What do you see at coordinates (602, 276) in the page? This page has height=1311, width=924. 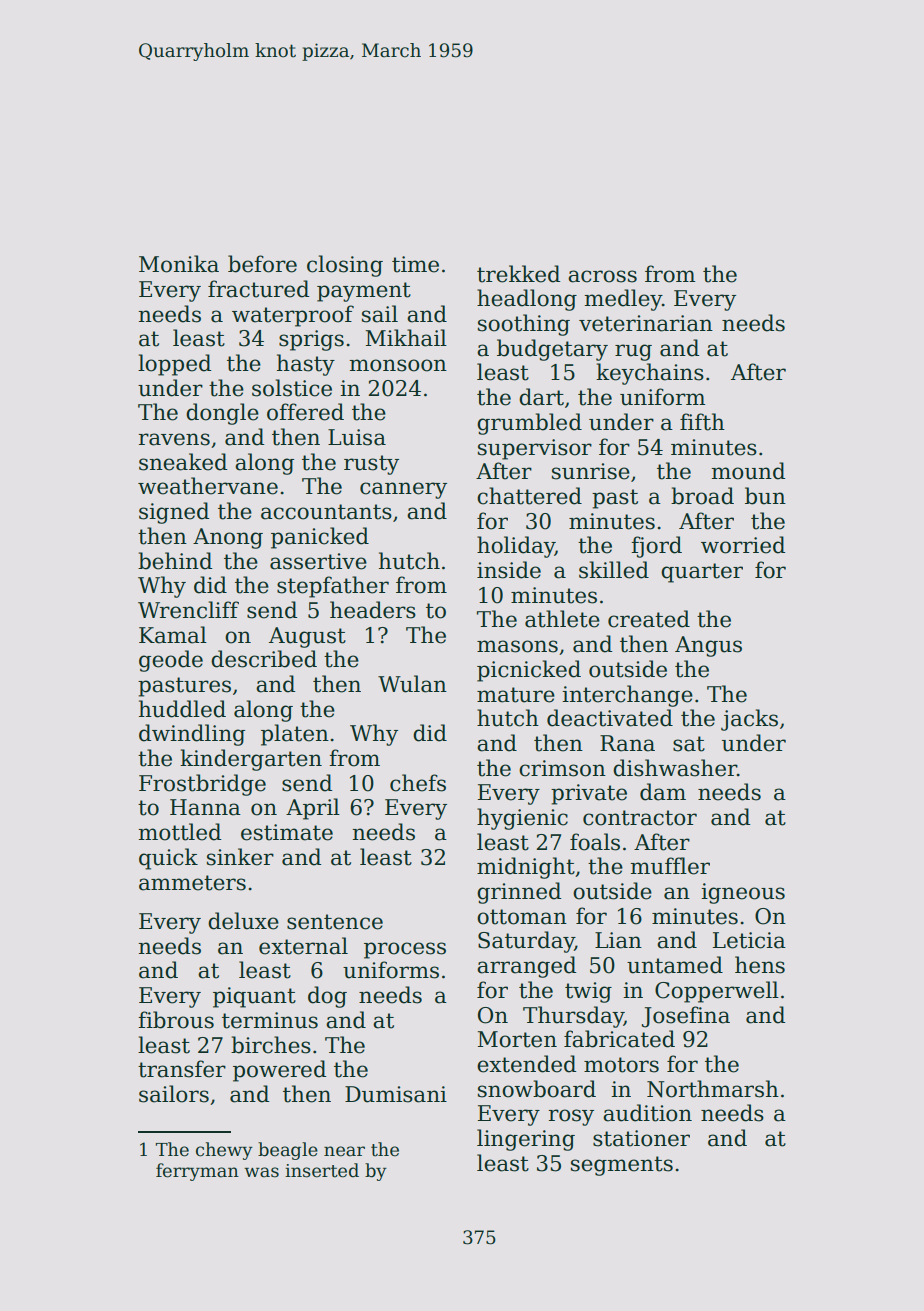 I see `across` at bounding box center [602, 276].
